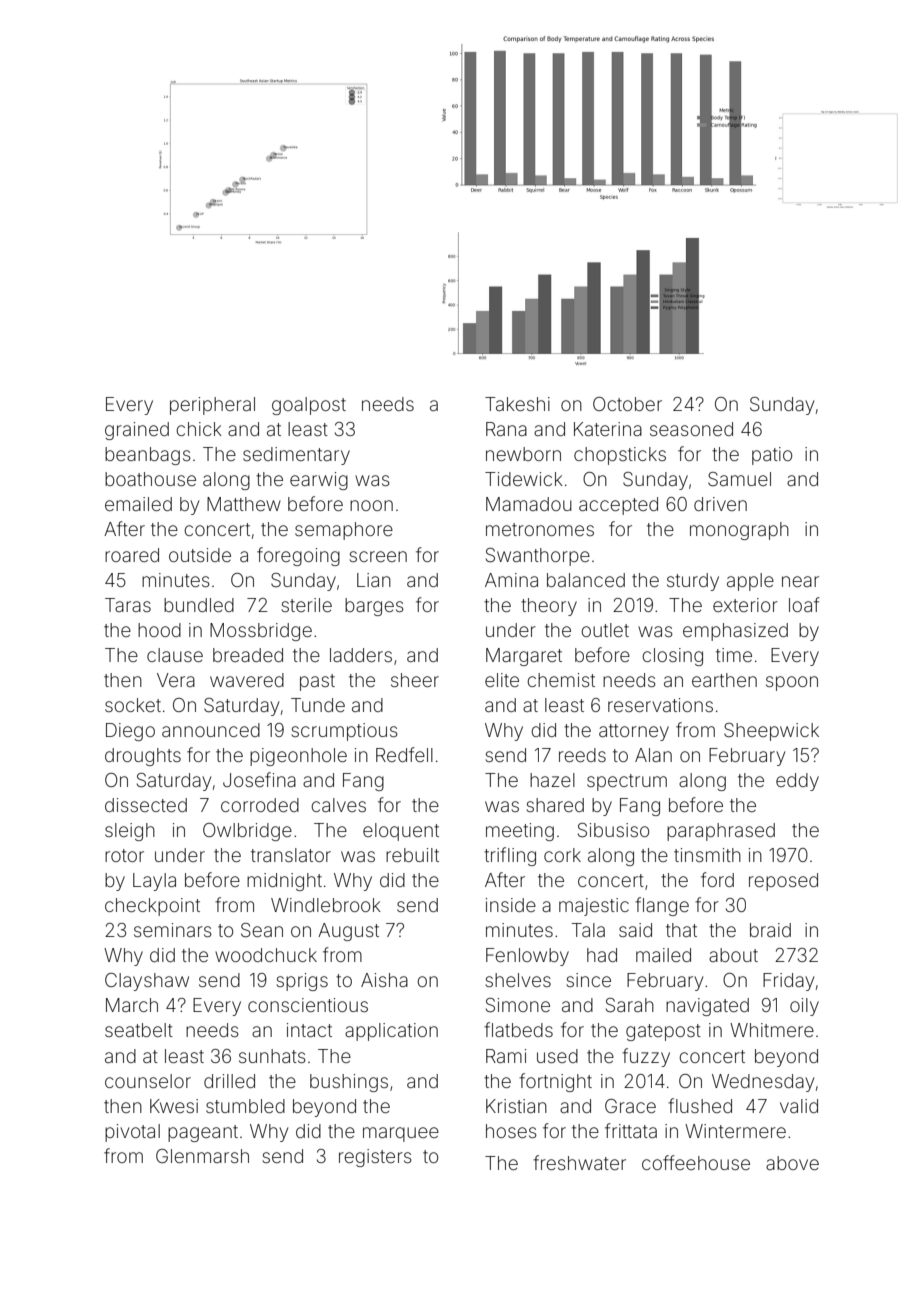  I want to click on Kwesi, so click(174, 1106).
